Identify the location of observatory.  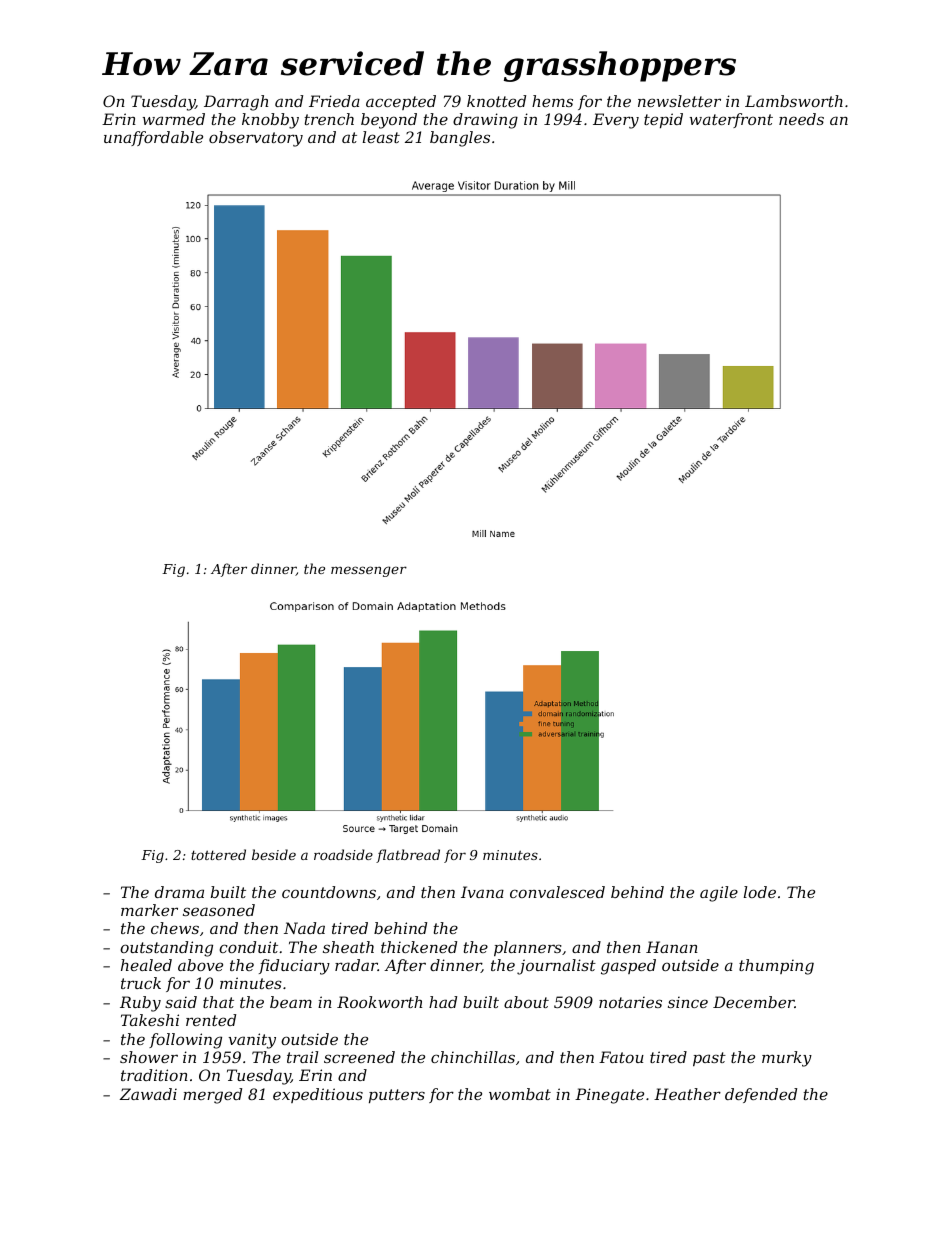
(256, 139).
